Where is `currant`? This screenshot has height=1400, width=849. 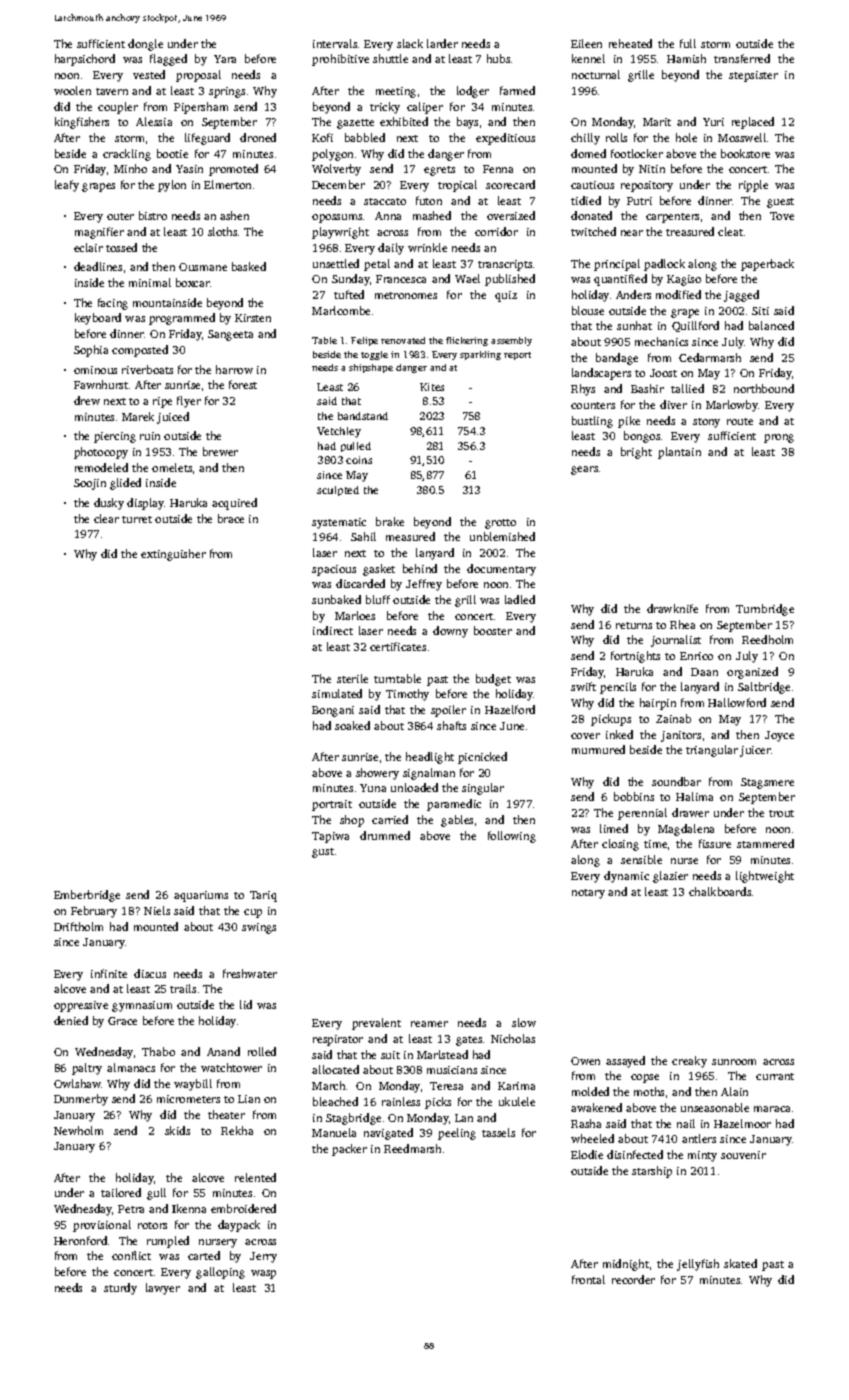 currant is located at coordinates (775, 1076).
